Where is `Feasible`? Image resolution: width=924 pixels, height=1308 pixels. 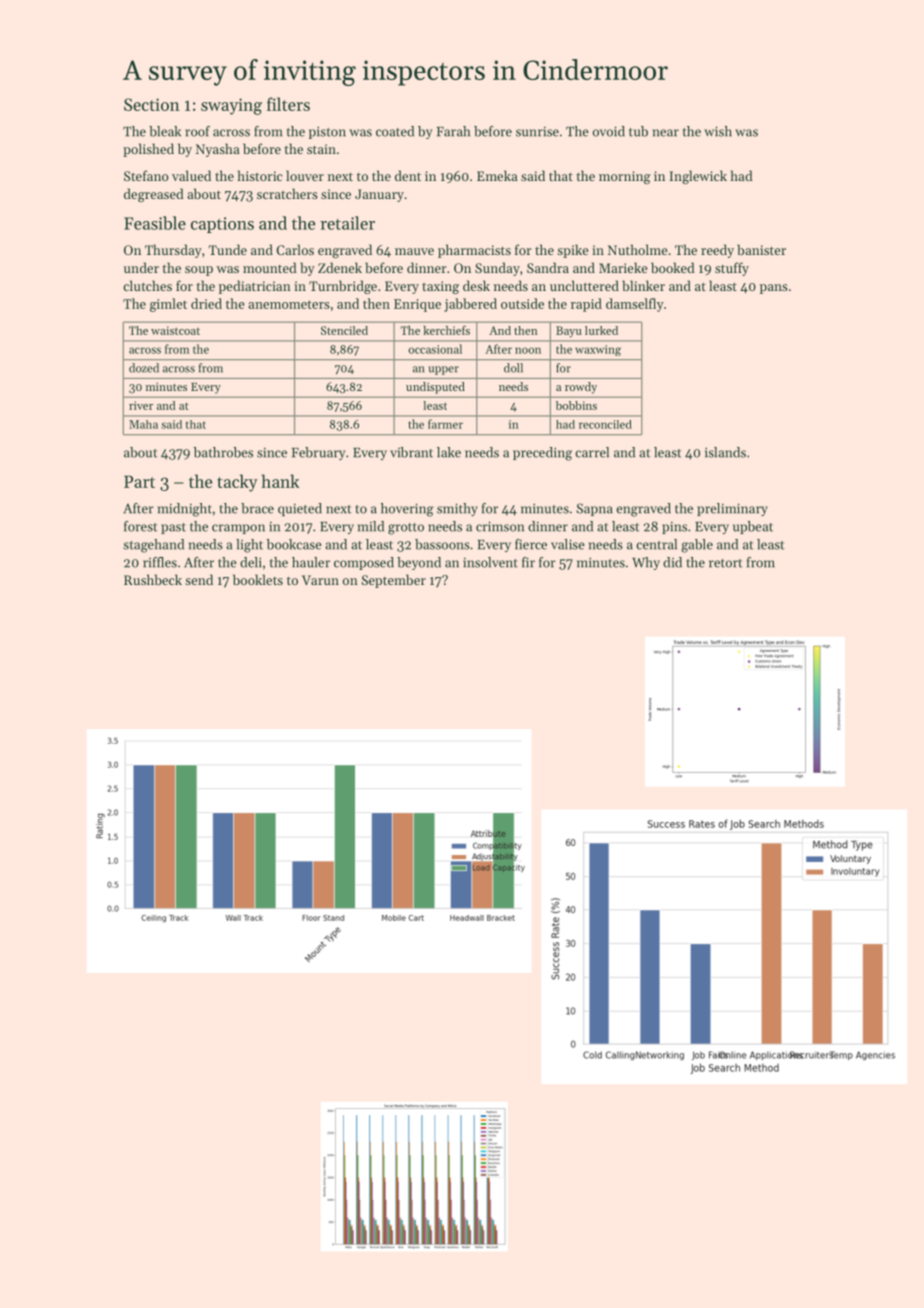
Feasible is located at coordinates (155, 223).
